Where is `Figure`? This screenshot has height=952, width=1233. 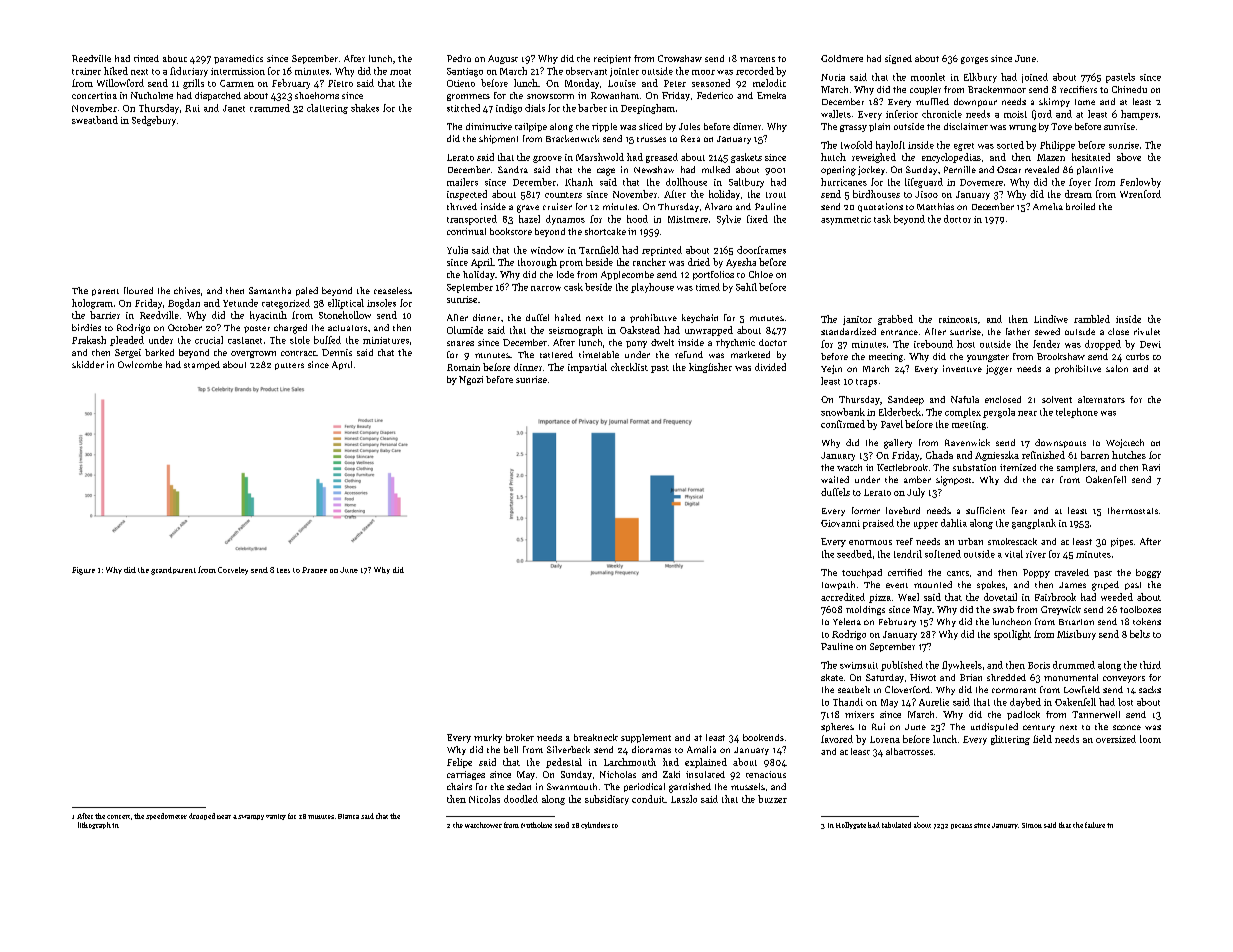
Figure is located at coordinates (83, 571).
